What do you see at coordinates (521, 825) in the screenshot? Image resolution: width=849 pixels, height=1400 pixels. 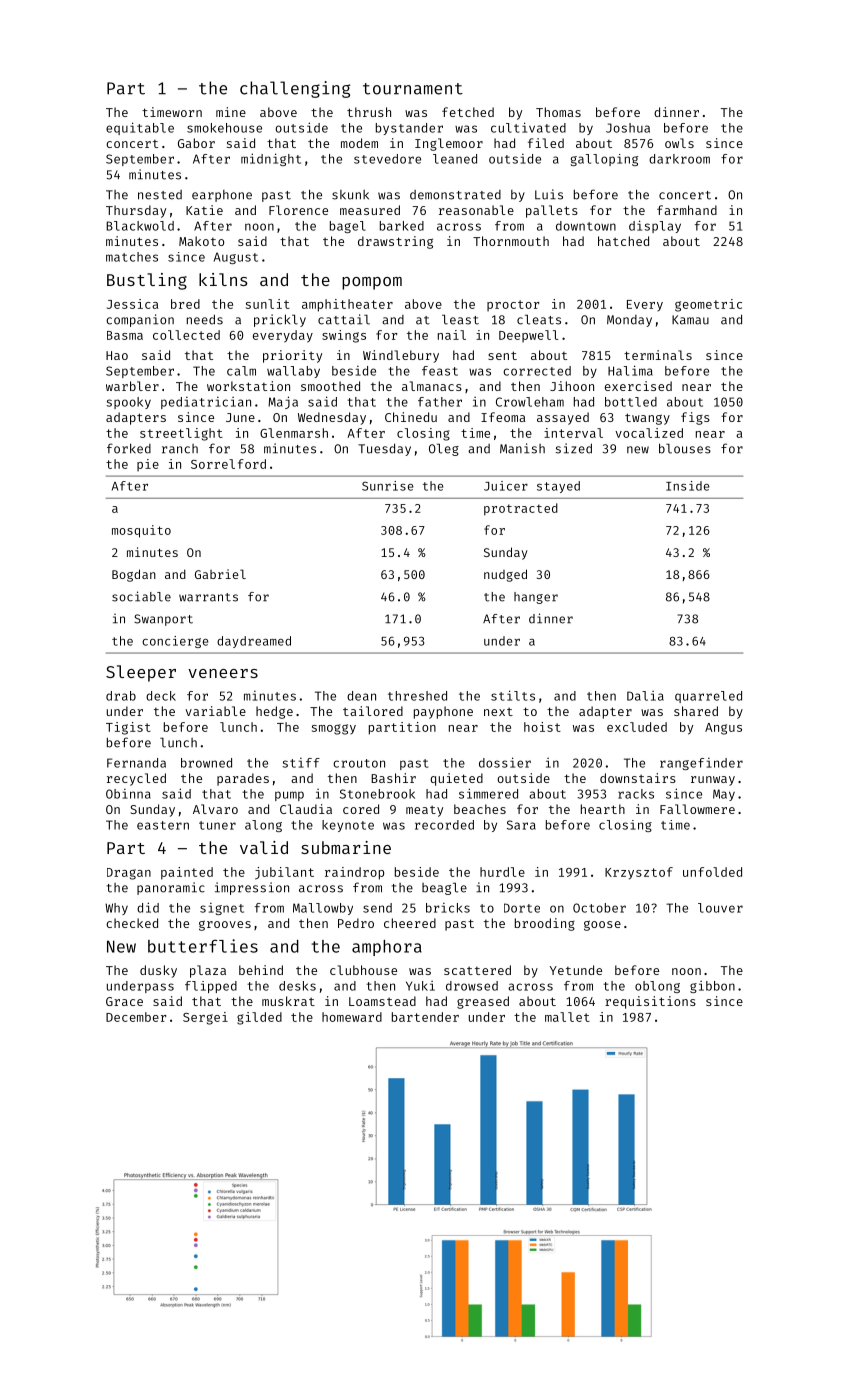 I see `Sara` at bounding box center [521, 825].
